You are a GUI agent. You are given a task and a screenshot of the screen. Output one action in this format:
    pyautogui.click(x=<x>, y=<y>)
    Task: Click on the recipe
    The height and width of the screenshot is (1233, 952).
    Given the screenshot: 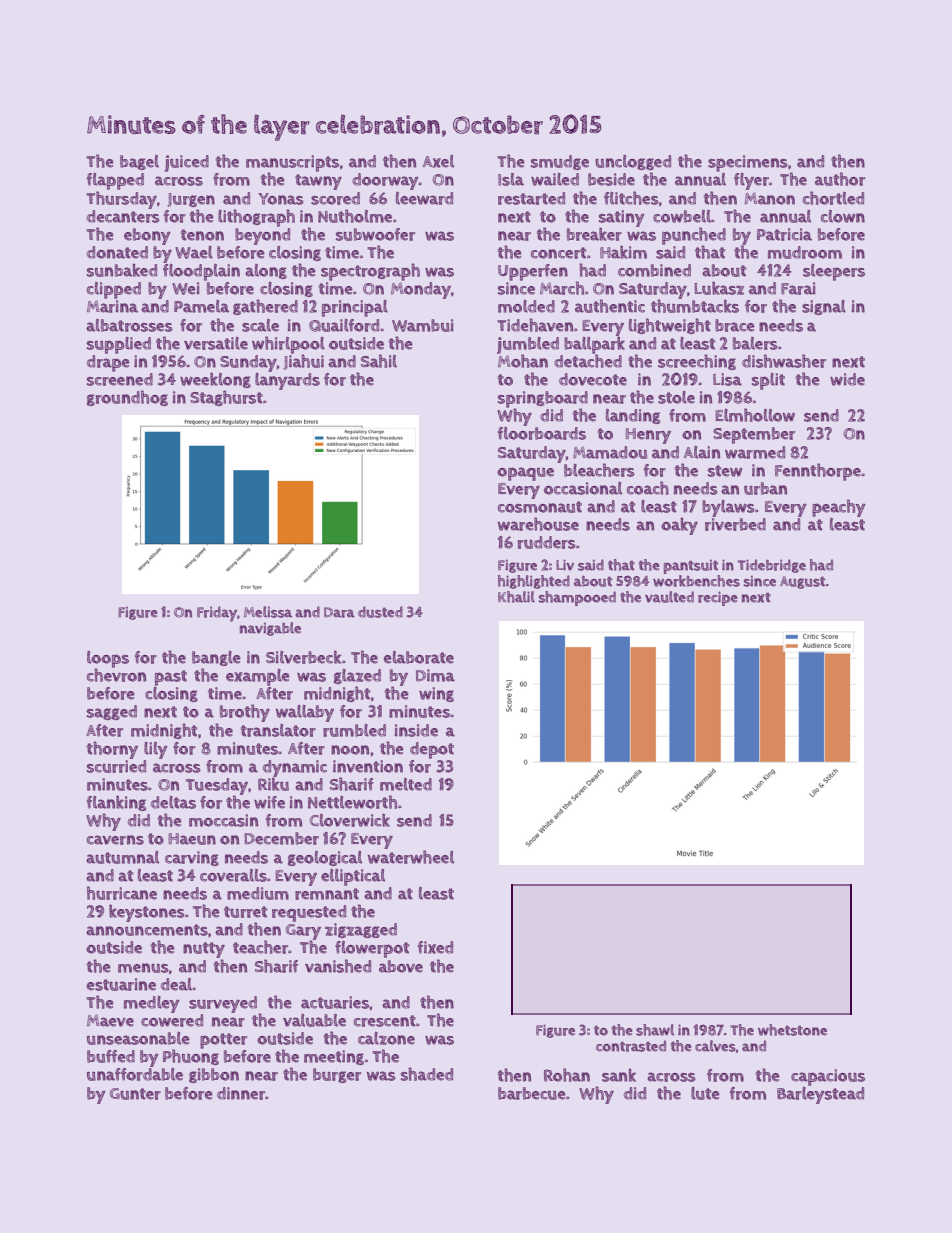 What is the action you would take?
    pyautogui.click(x=718, y=598)
